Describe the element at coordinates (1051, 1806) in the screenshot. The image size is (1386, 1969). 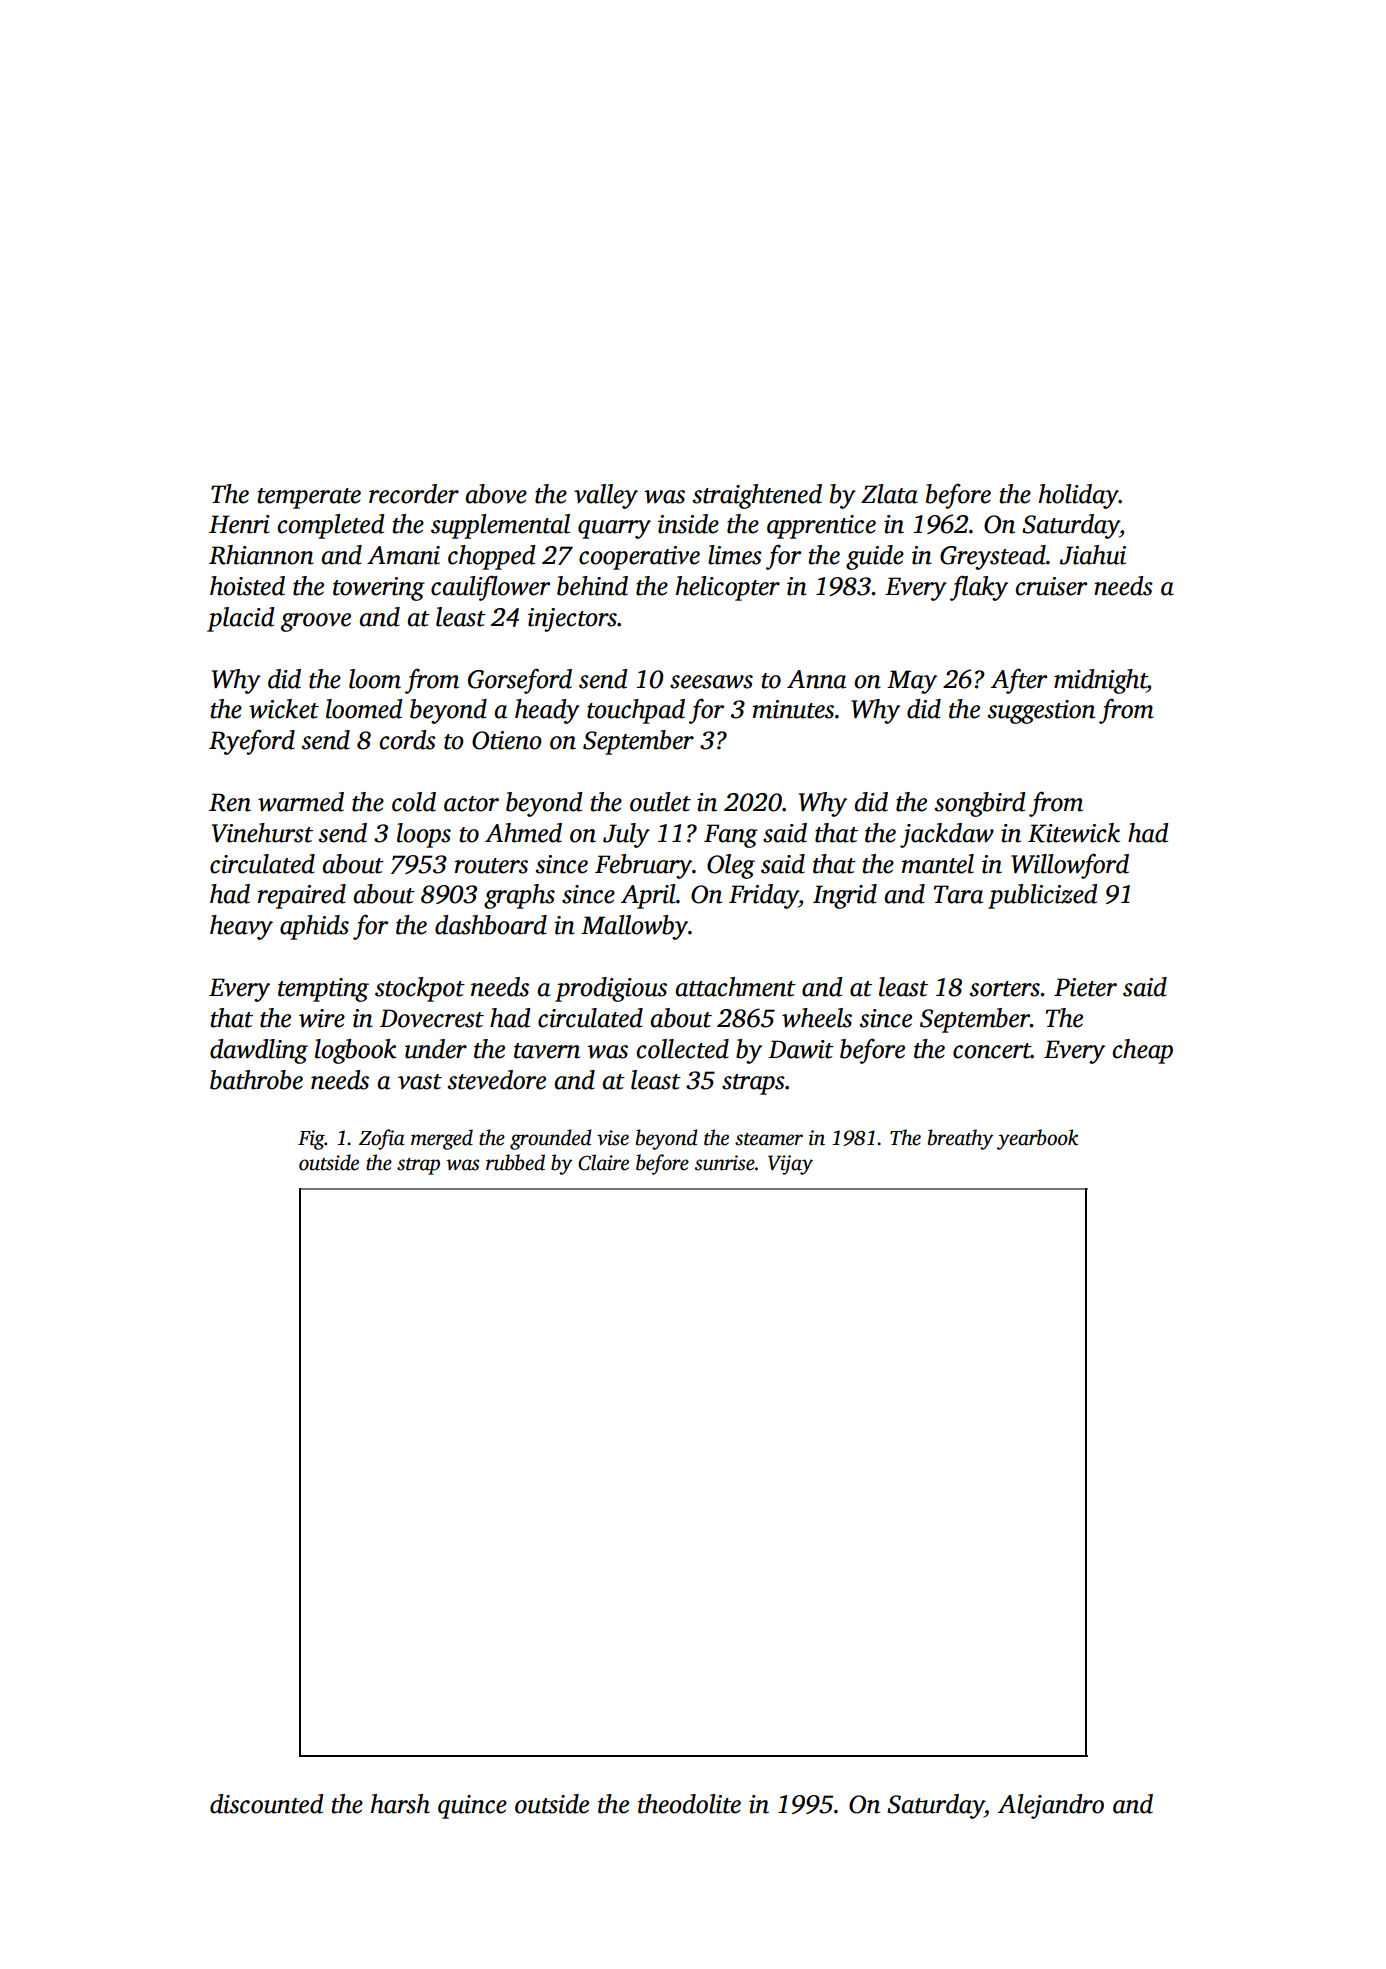
I see `Alejandro` at that location.
